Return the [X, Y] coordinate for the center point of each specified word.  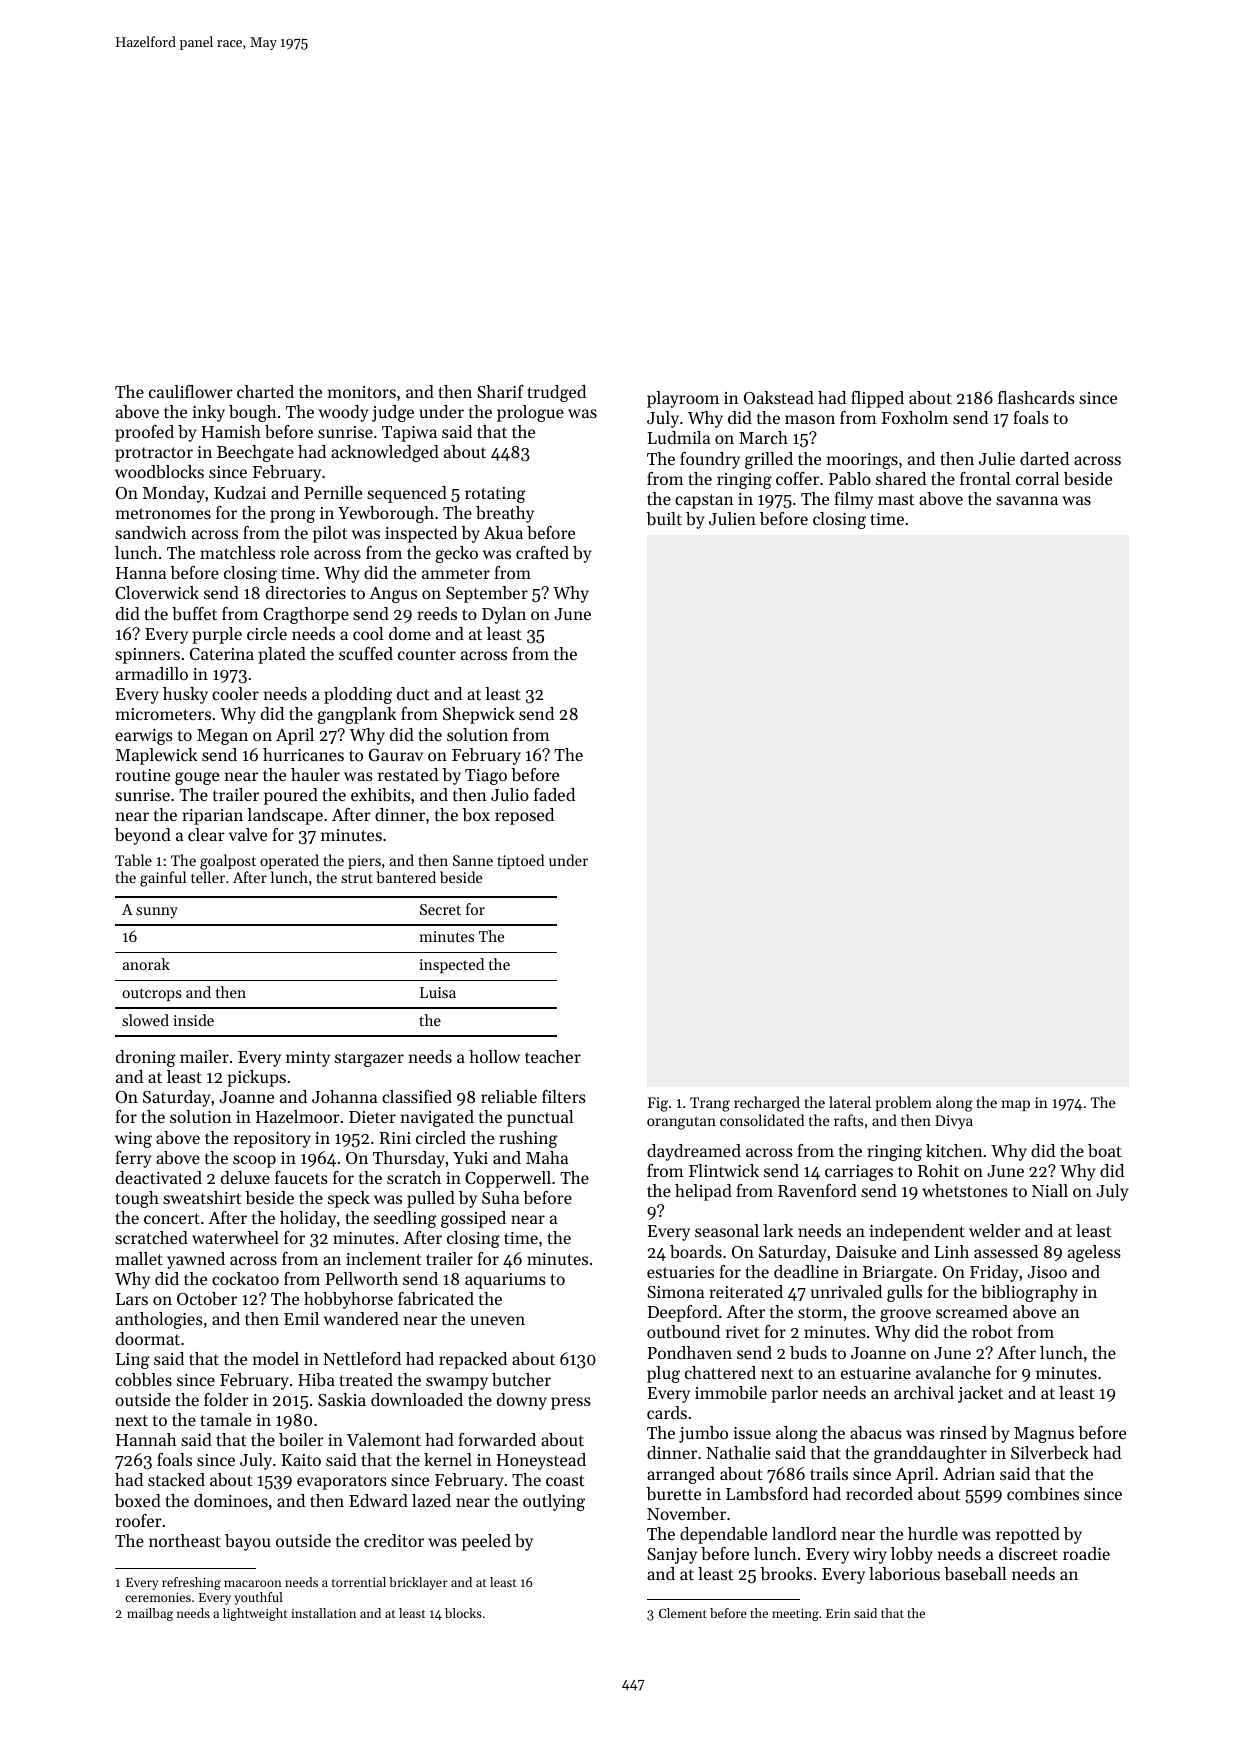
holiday [308, 1219]
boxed [138, 1500]
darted [1044, 458]
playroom [683, 399]
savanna [1027, 500]
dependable [723, 1535]
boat [1105, 1150]
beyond [143, 836]
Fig [657, 1104]
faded [554, 794]
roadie [1086, 1553]
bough [253, 413]
